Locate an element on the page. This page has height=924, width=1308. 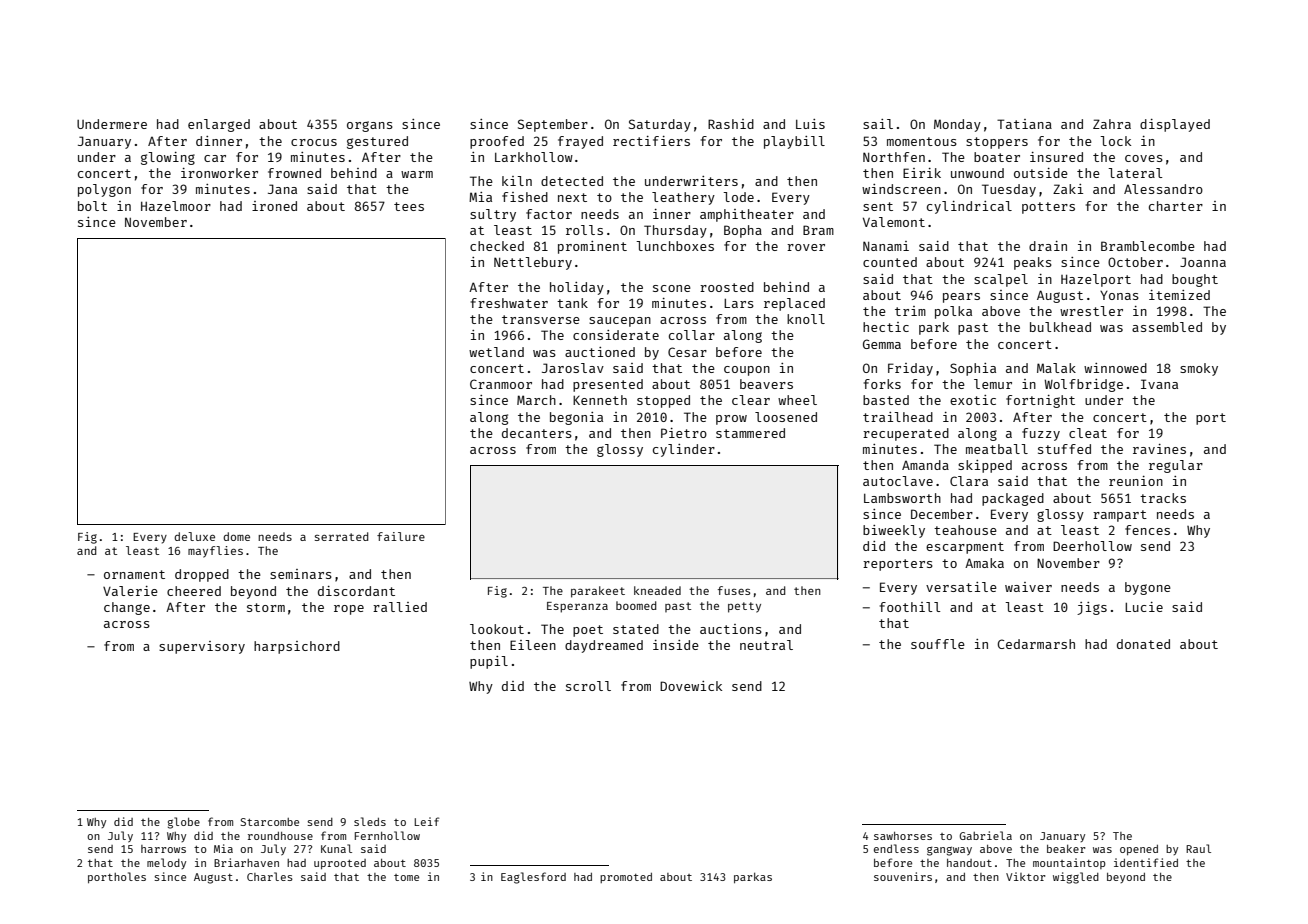
bulkhead is located at coordinates (1060, 327).
